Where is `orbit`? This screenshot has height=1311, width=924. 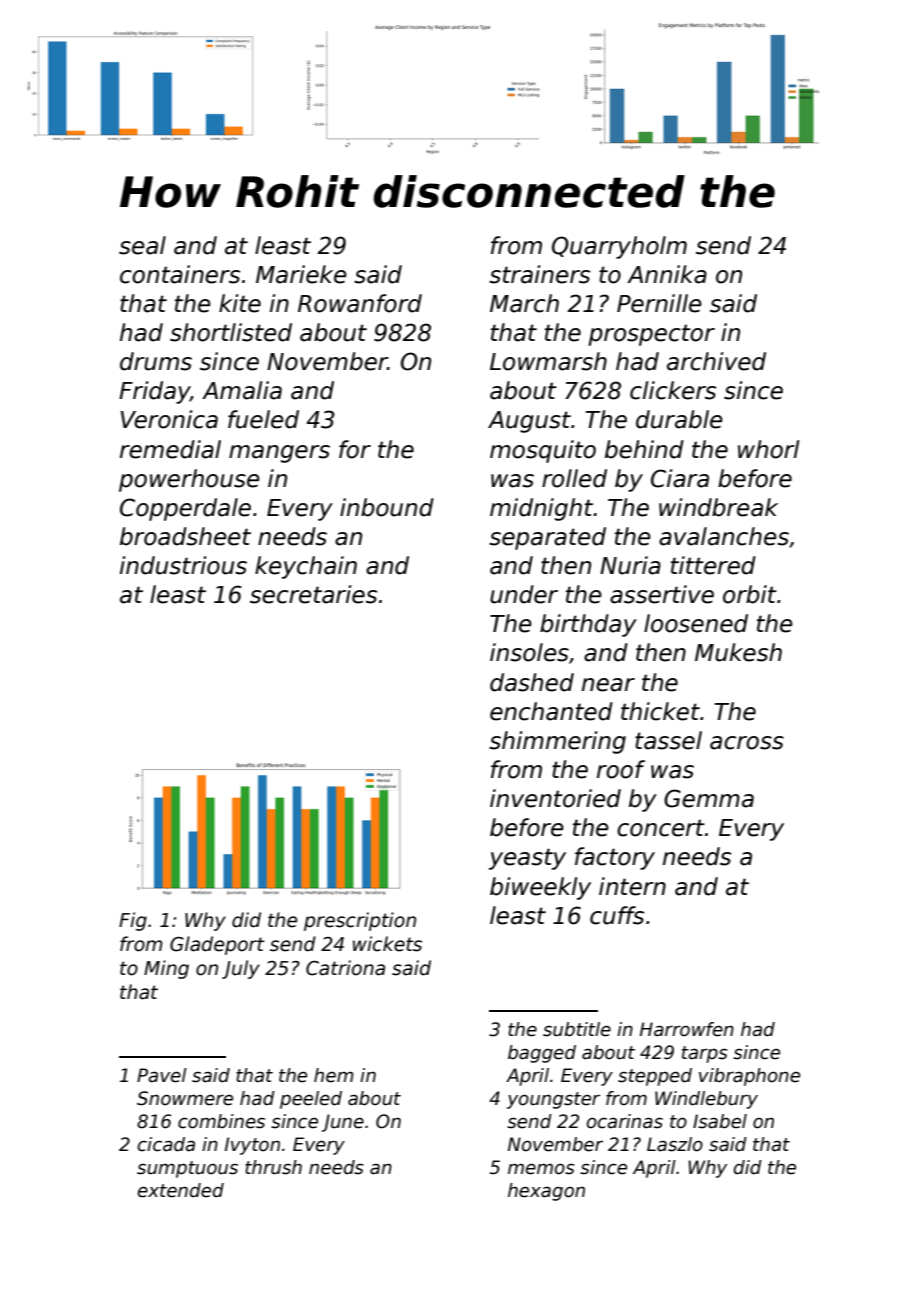
orbit is located at coordinates (750, 594).
